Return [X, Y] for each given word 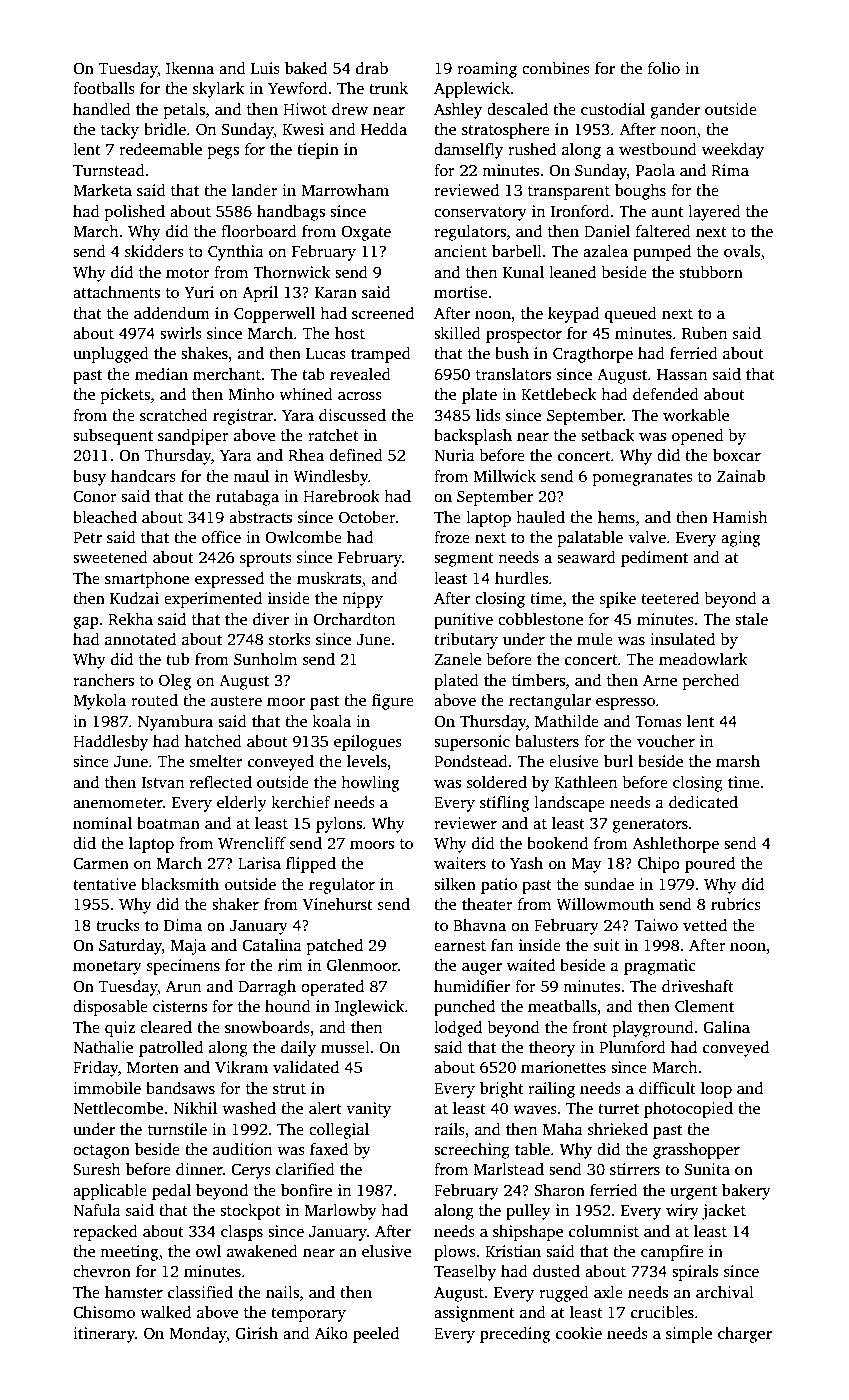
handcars [143, 476]
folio [664, 68]
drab [372, 68]
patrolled [171, 1049]
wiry [682, 1212]
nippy [362, 600]
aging [740, 539]
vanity [368, 1110]
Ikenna [190, 68]
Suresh [97, 1169]
